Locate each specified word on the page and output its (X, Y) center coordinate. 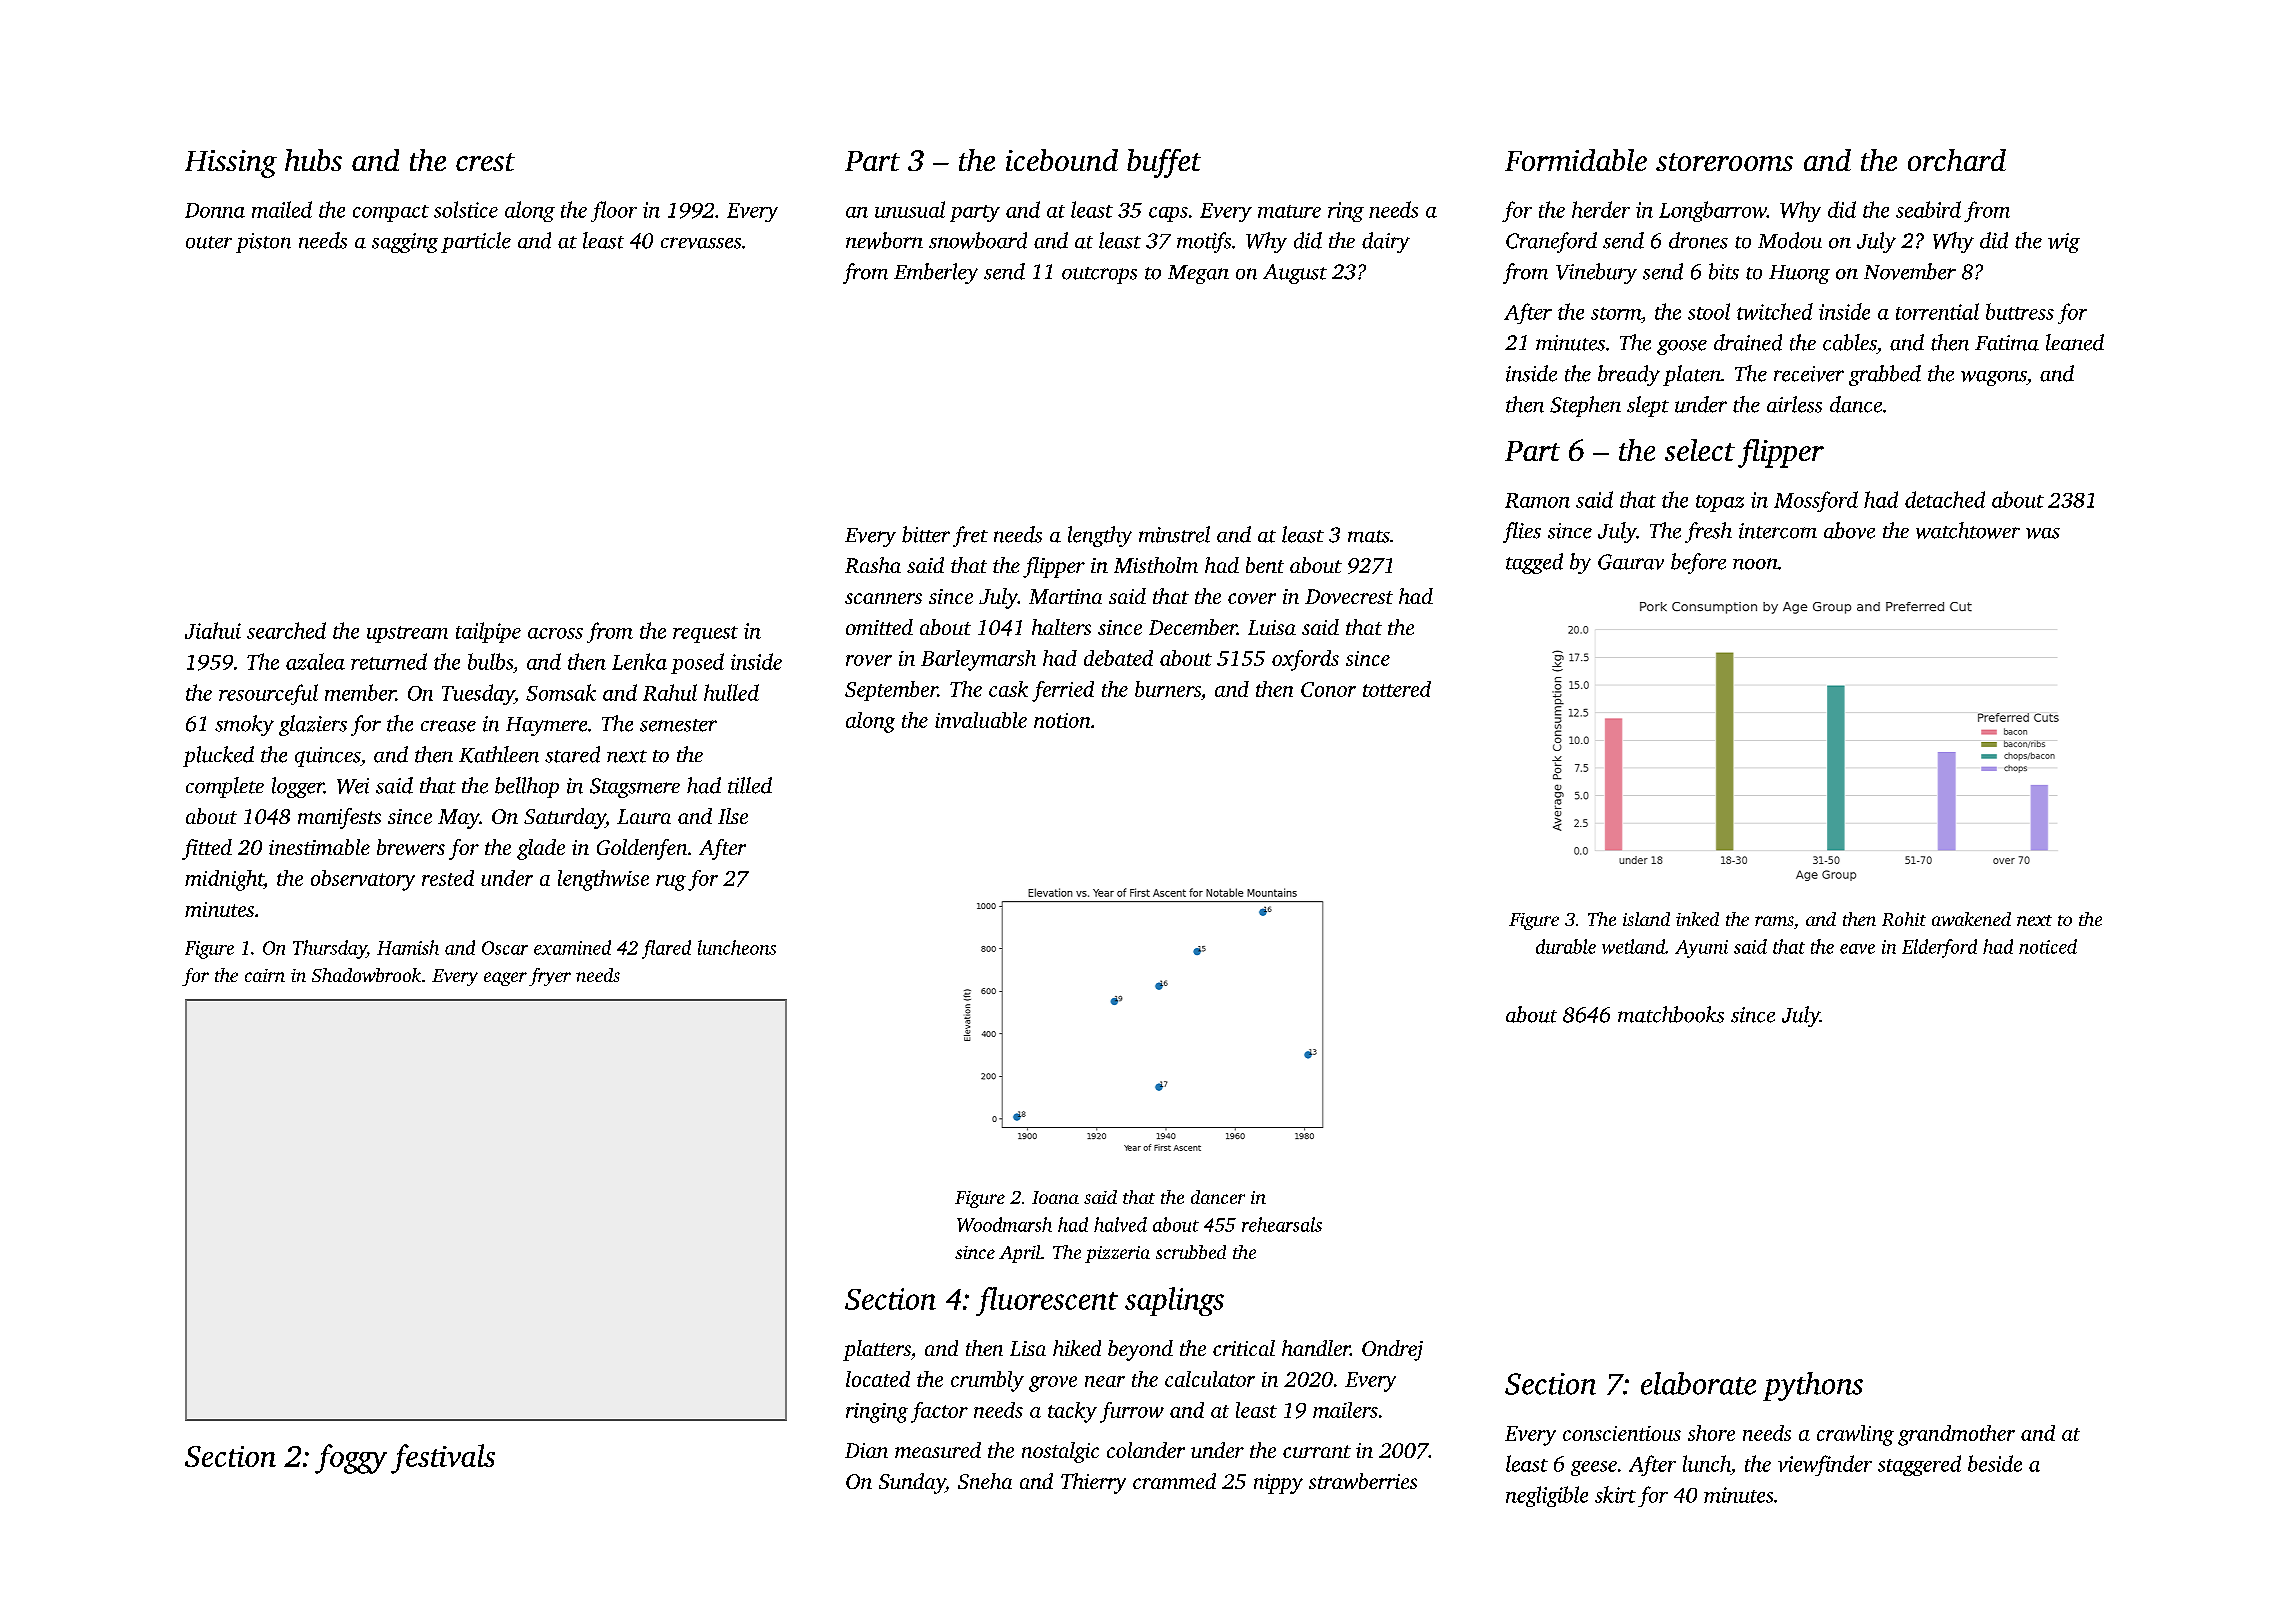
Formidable (1576, 160)
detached (1945, 499)
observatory (363, 880)
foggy (351, 1459)
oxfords (1305, 660)
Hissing (231, 164)
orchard (1957, 160)
